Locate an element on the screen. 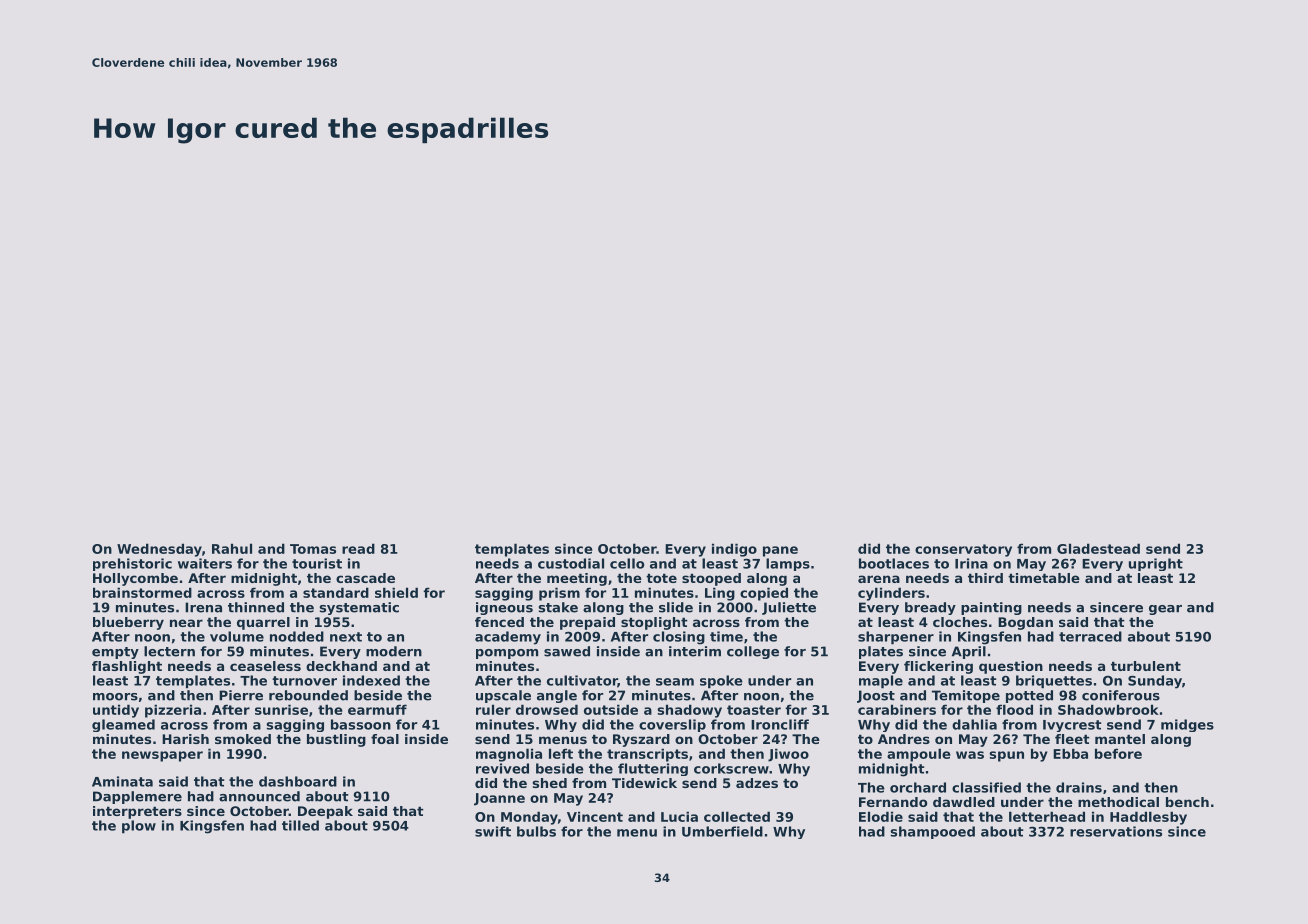 The image size is (1308, 924). plow is located at coordinates (139, 827).
